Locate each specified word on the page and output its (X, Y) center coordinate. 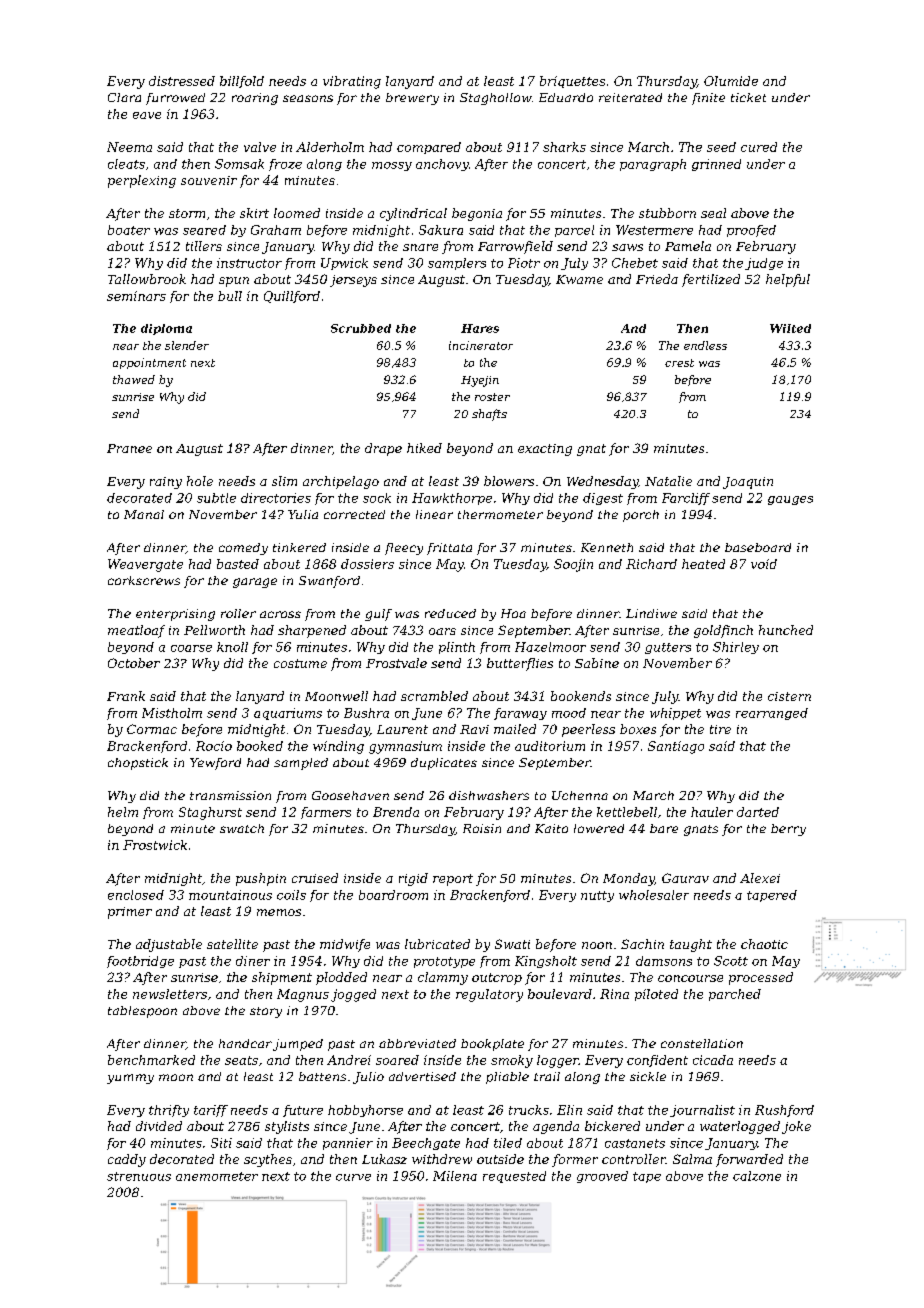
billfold (242, 82)
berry (788, 830)
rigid (413, 879)
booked (260, 746)
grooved (602, 1177)
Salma (692, 1159)
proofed (751, 231)
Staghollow (496, 99)
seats (241, 1060)
